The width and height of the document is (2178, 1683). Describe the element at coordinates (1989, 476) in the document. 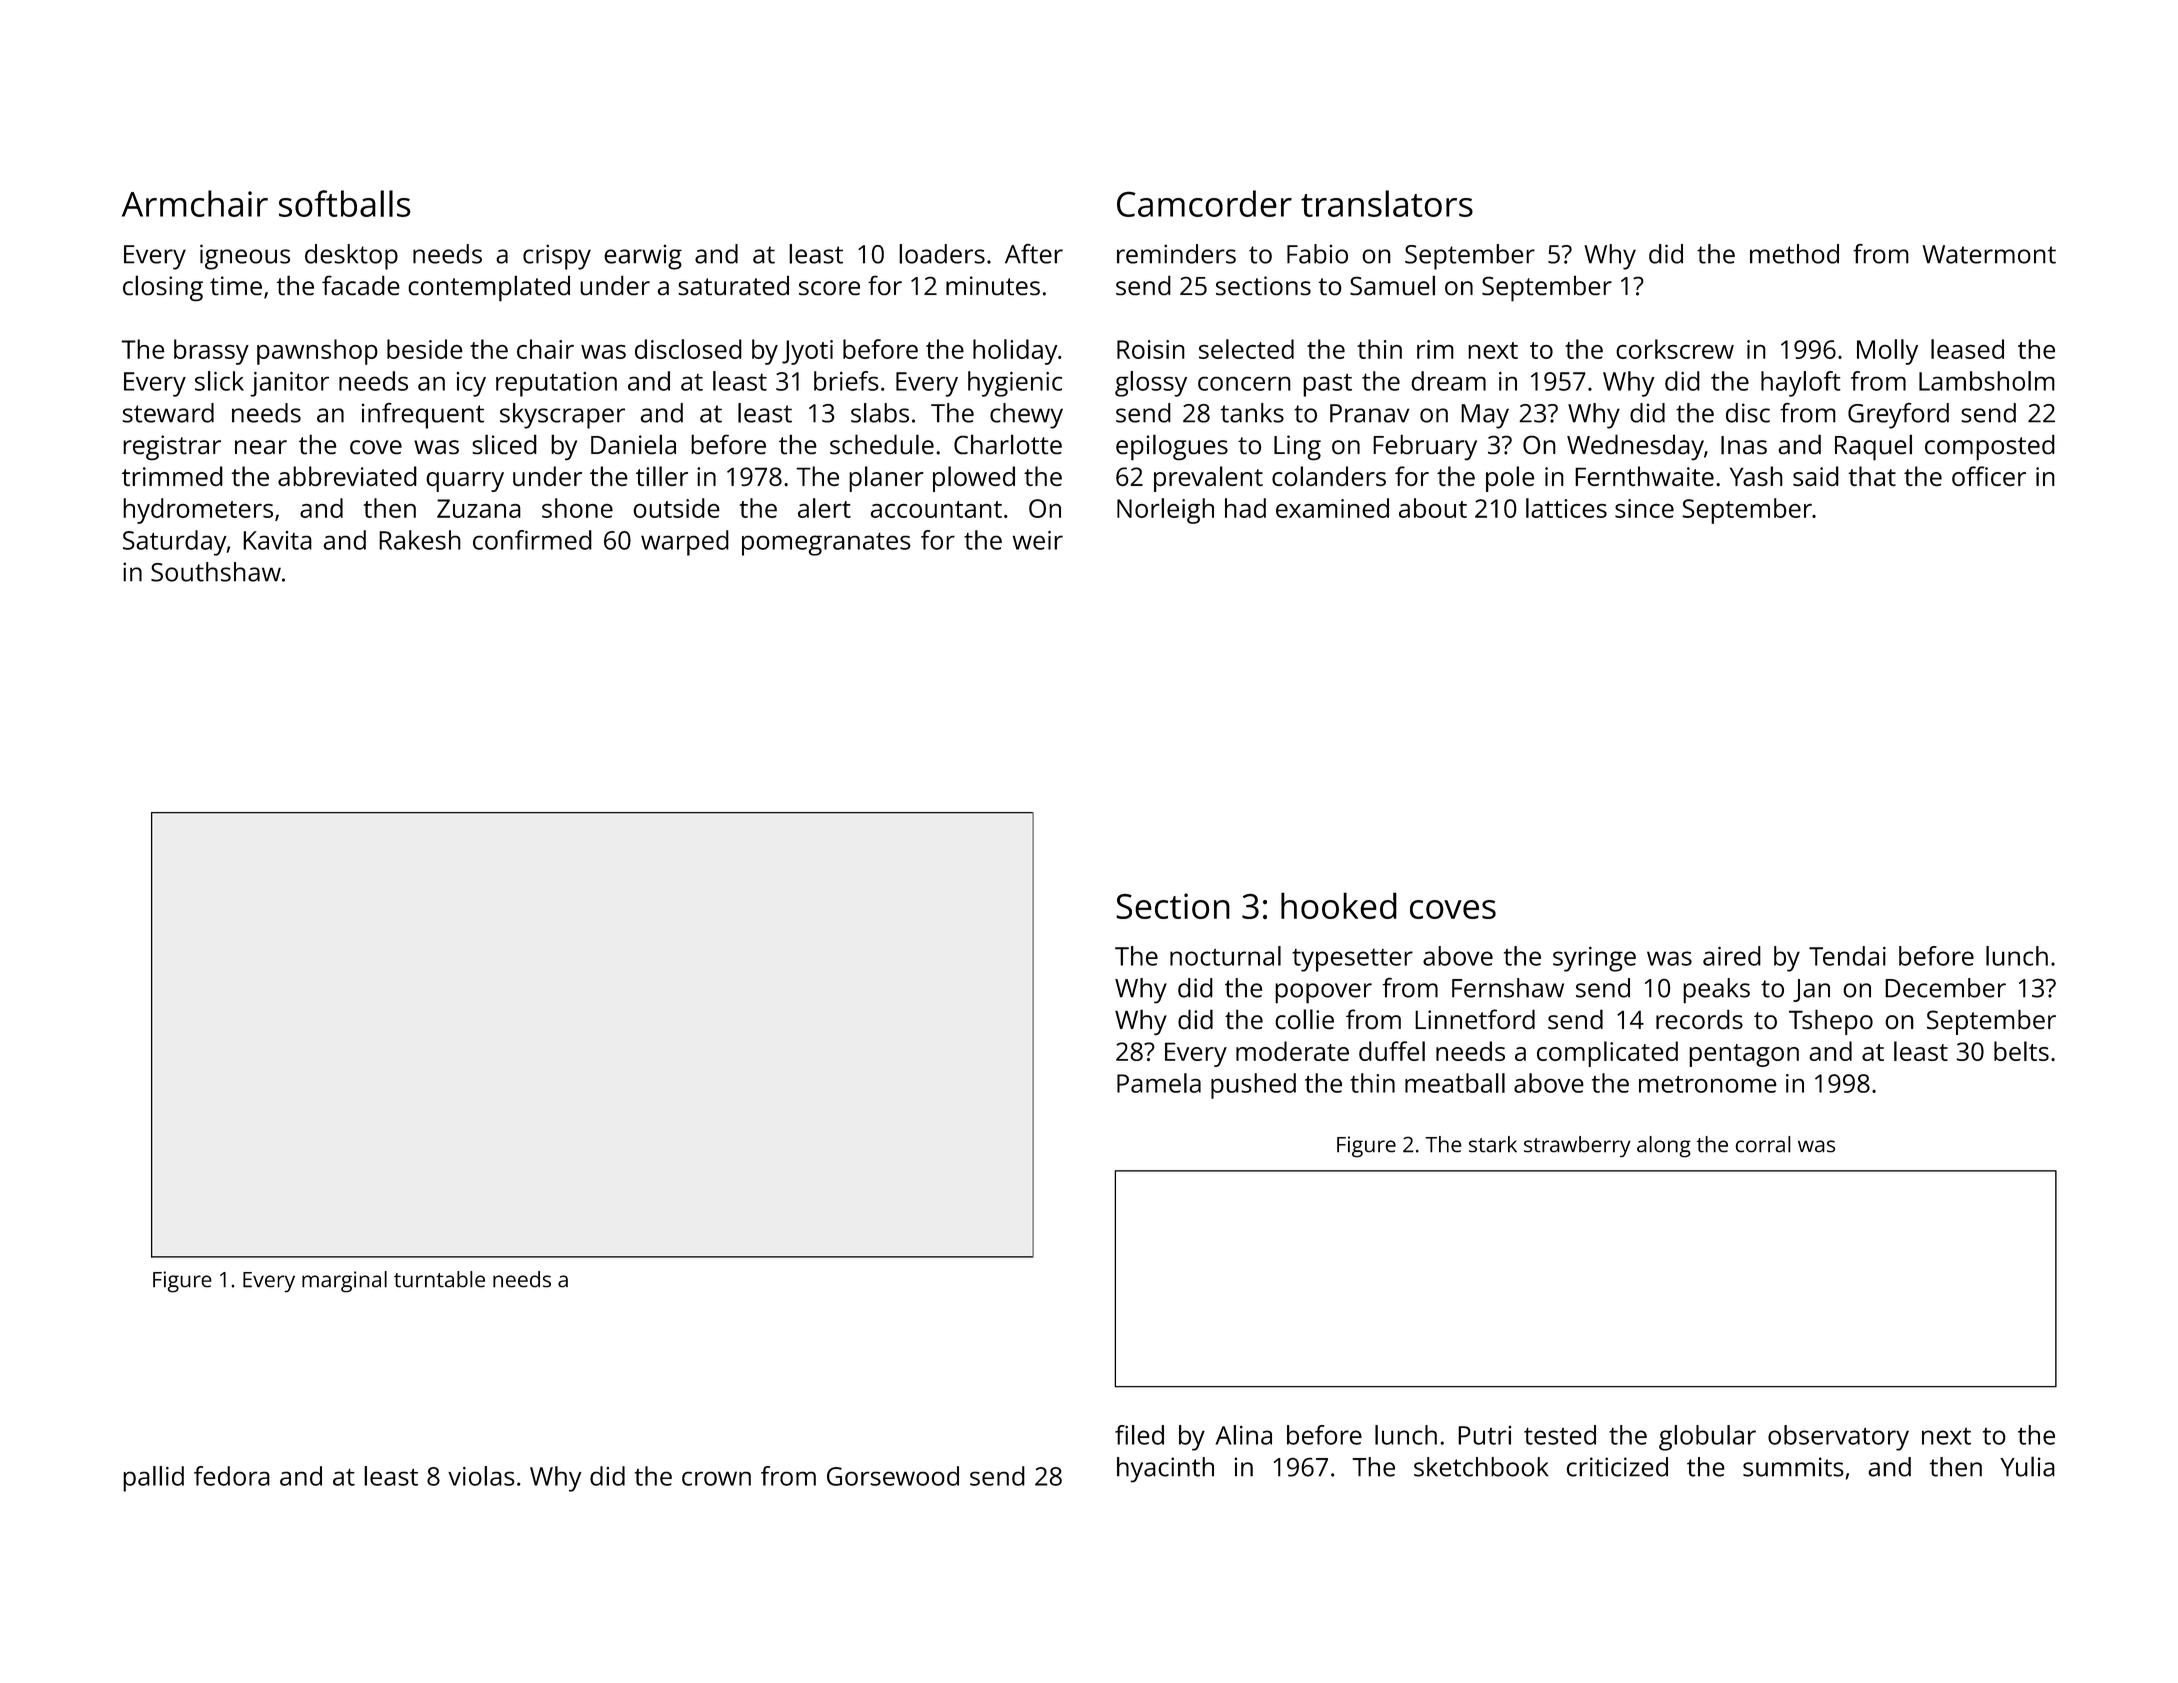

I see `officer` at that location.
